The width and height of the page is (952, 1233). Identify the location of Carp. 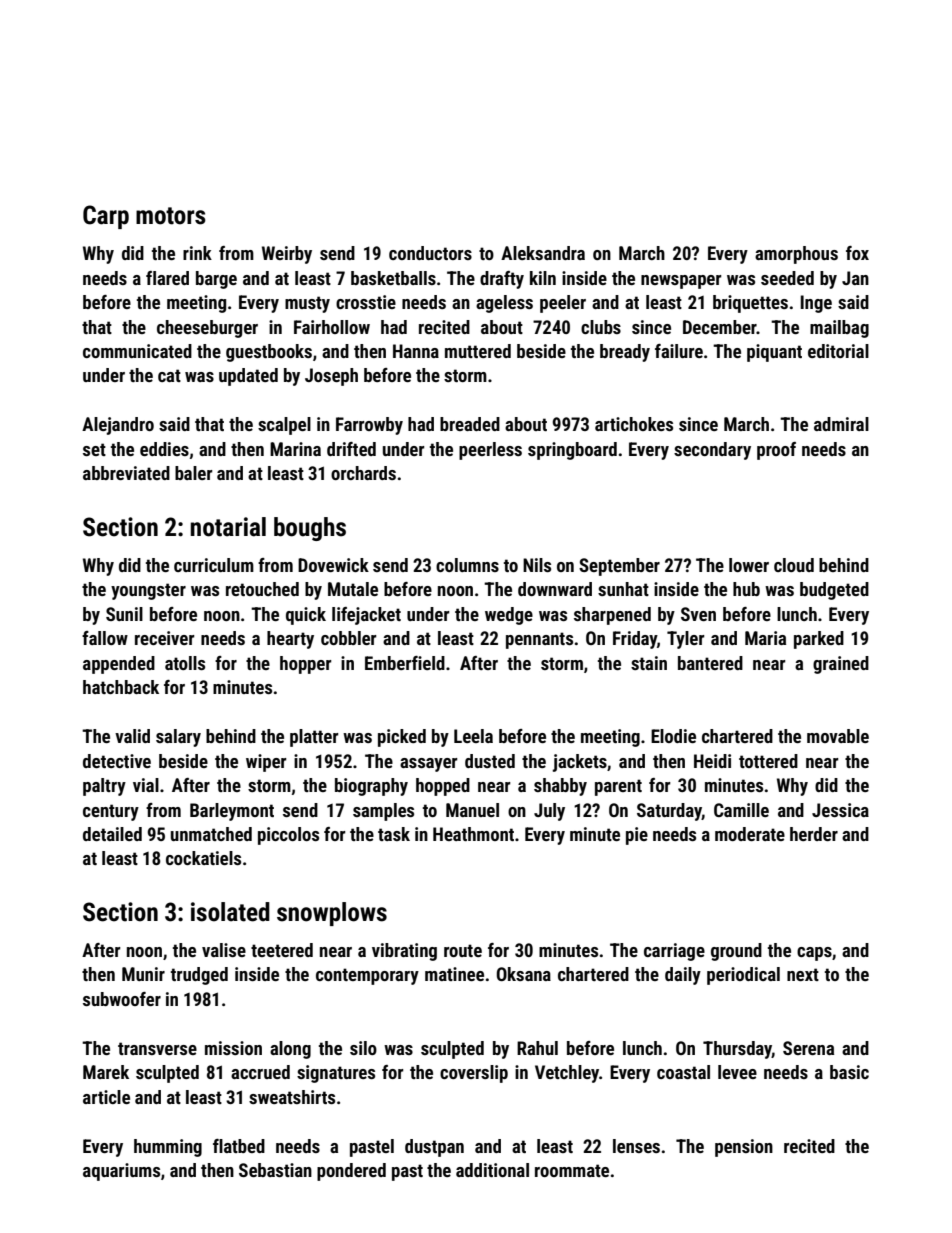
(106, 217).
